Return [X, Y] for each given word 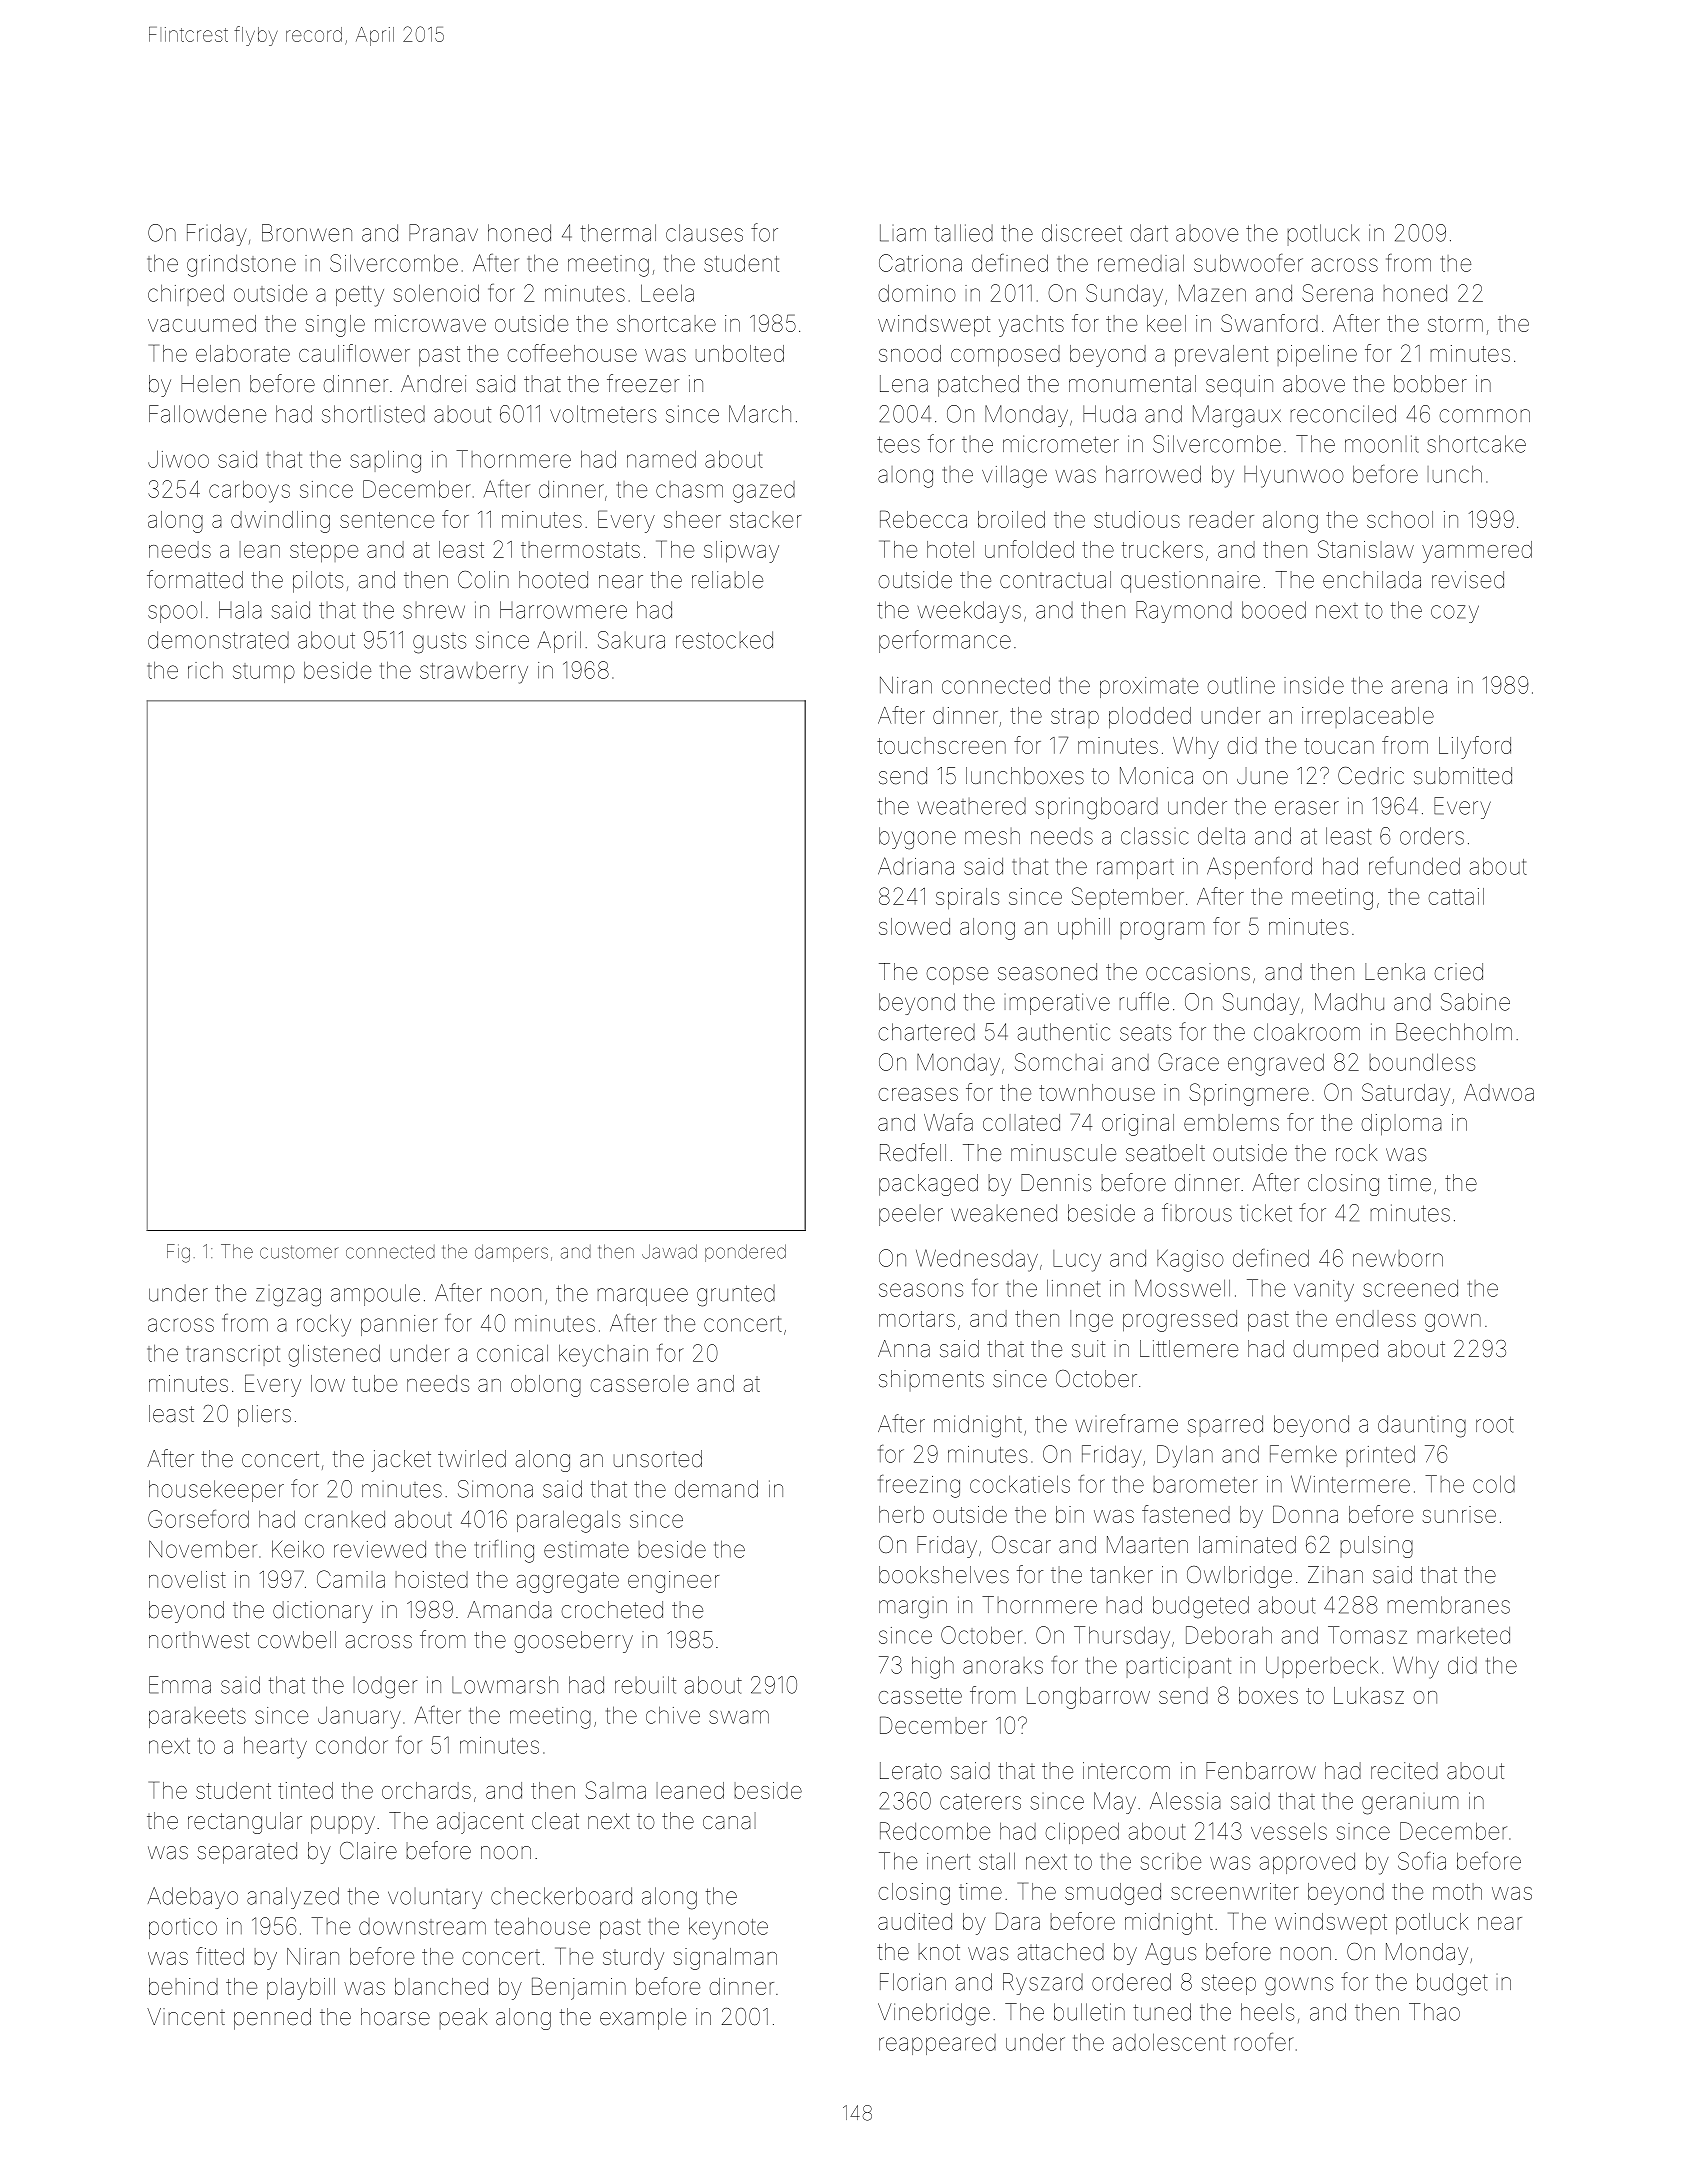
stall [997, 1861]
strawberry [474, 673]
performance [945, 641]
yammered [1477, 552]
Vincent [186, 2017]
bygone [917, 838]
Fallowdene [207, 414]
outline [1241, 685]
